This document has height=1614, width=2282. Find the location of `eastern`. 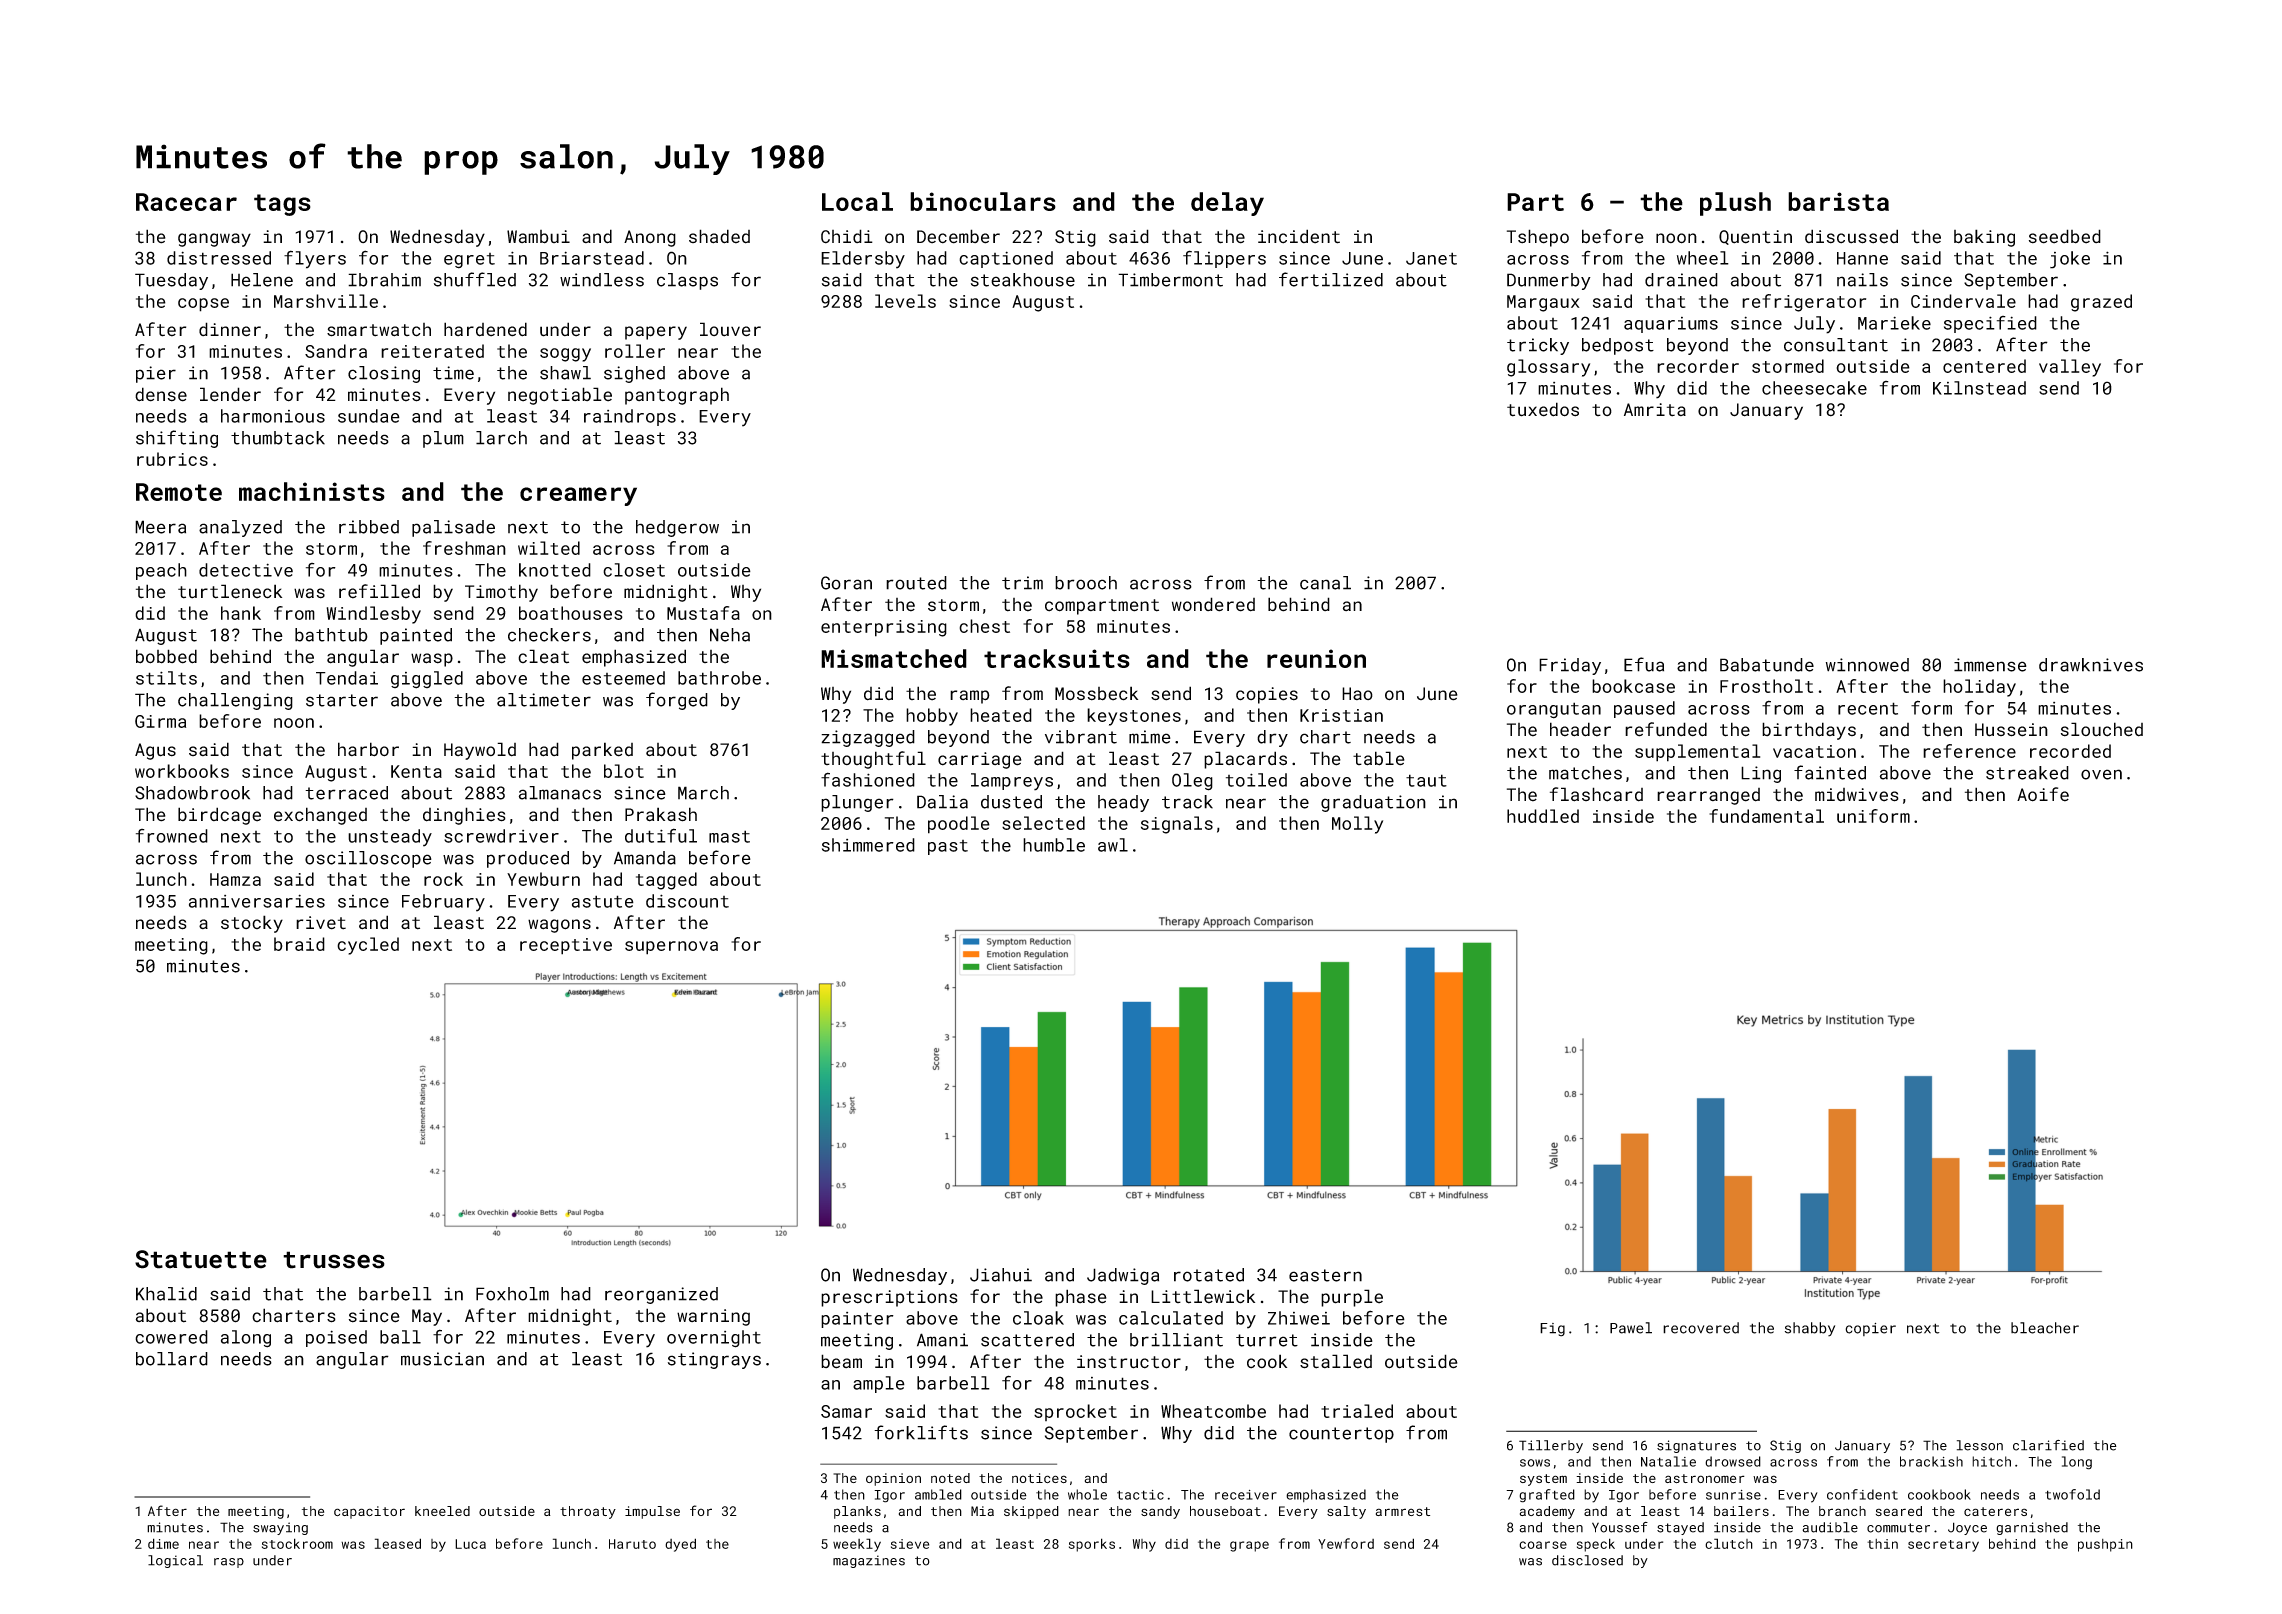

eastern is located at coordinates (1325, 1275).
